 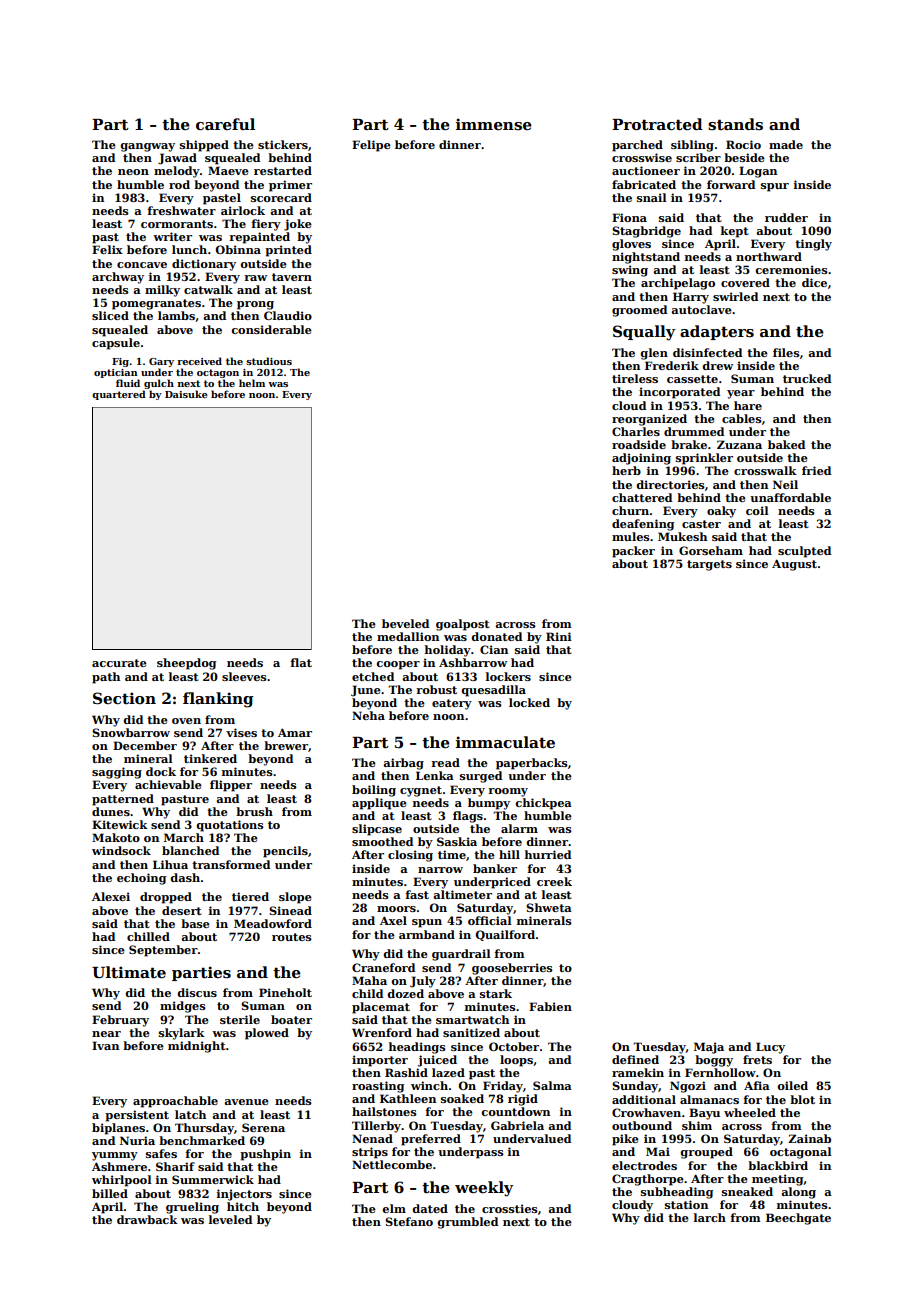 I want to click on immense, so click(x=494, y=124).
